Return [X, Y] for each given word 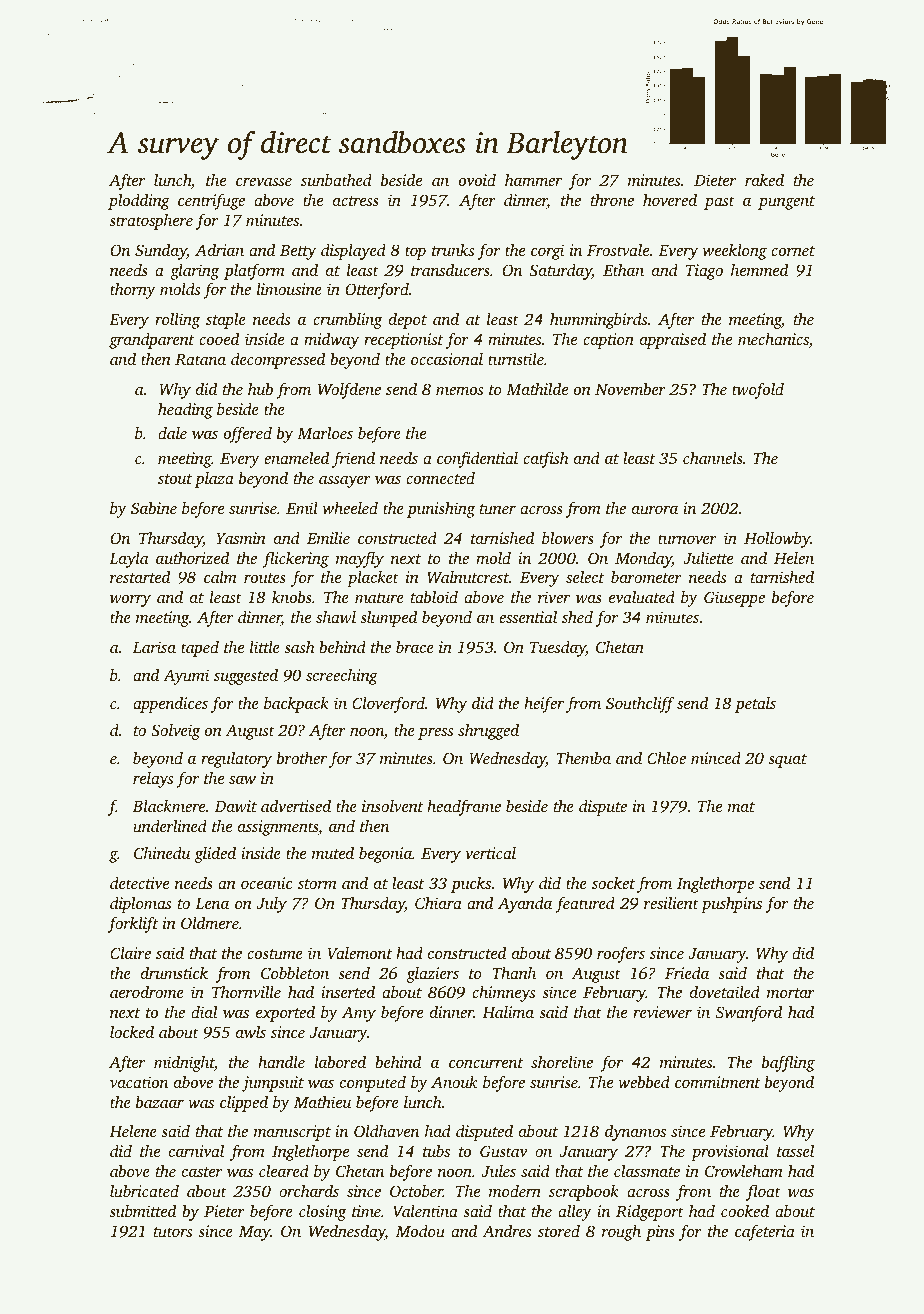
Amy [359, 1014]
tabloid [434, 596]
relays [153, 780]
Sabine [154, 508]
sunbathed [336, 179]
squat [787, 761]
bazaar [160, 1102]
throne [612, 199]
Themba [584, 757]
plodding [139, 201]
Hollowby [777, 539]
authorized [192, 557]
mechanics [773, 339]
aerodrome [147, 991]
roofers [621, 955]
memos [459, 391]
